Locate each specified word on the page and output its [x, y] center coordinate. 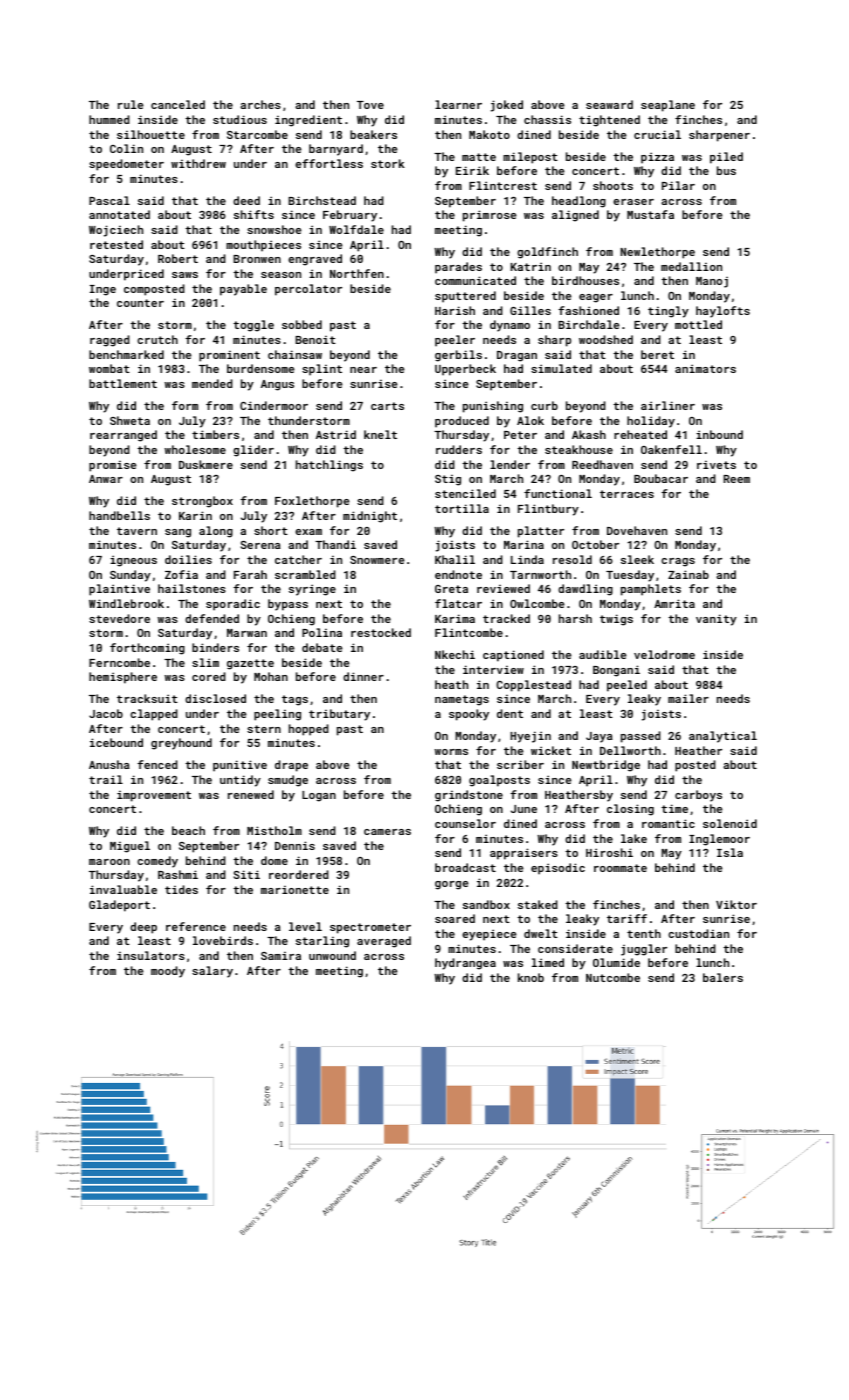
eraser [633, 202]
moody [168, 972]
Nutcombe [613, 977]
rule [131, 104]
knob [531, 977]
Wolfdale [356, 229]
